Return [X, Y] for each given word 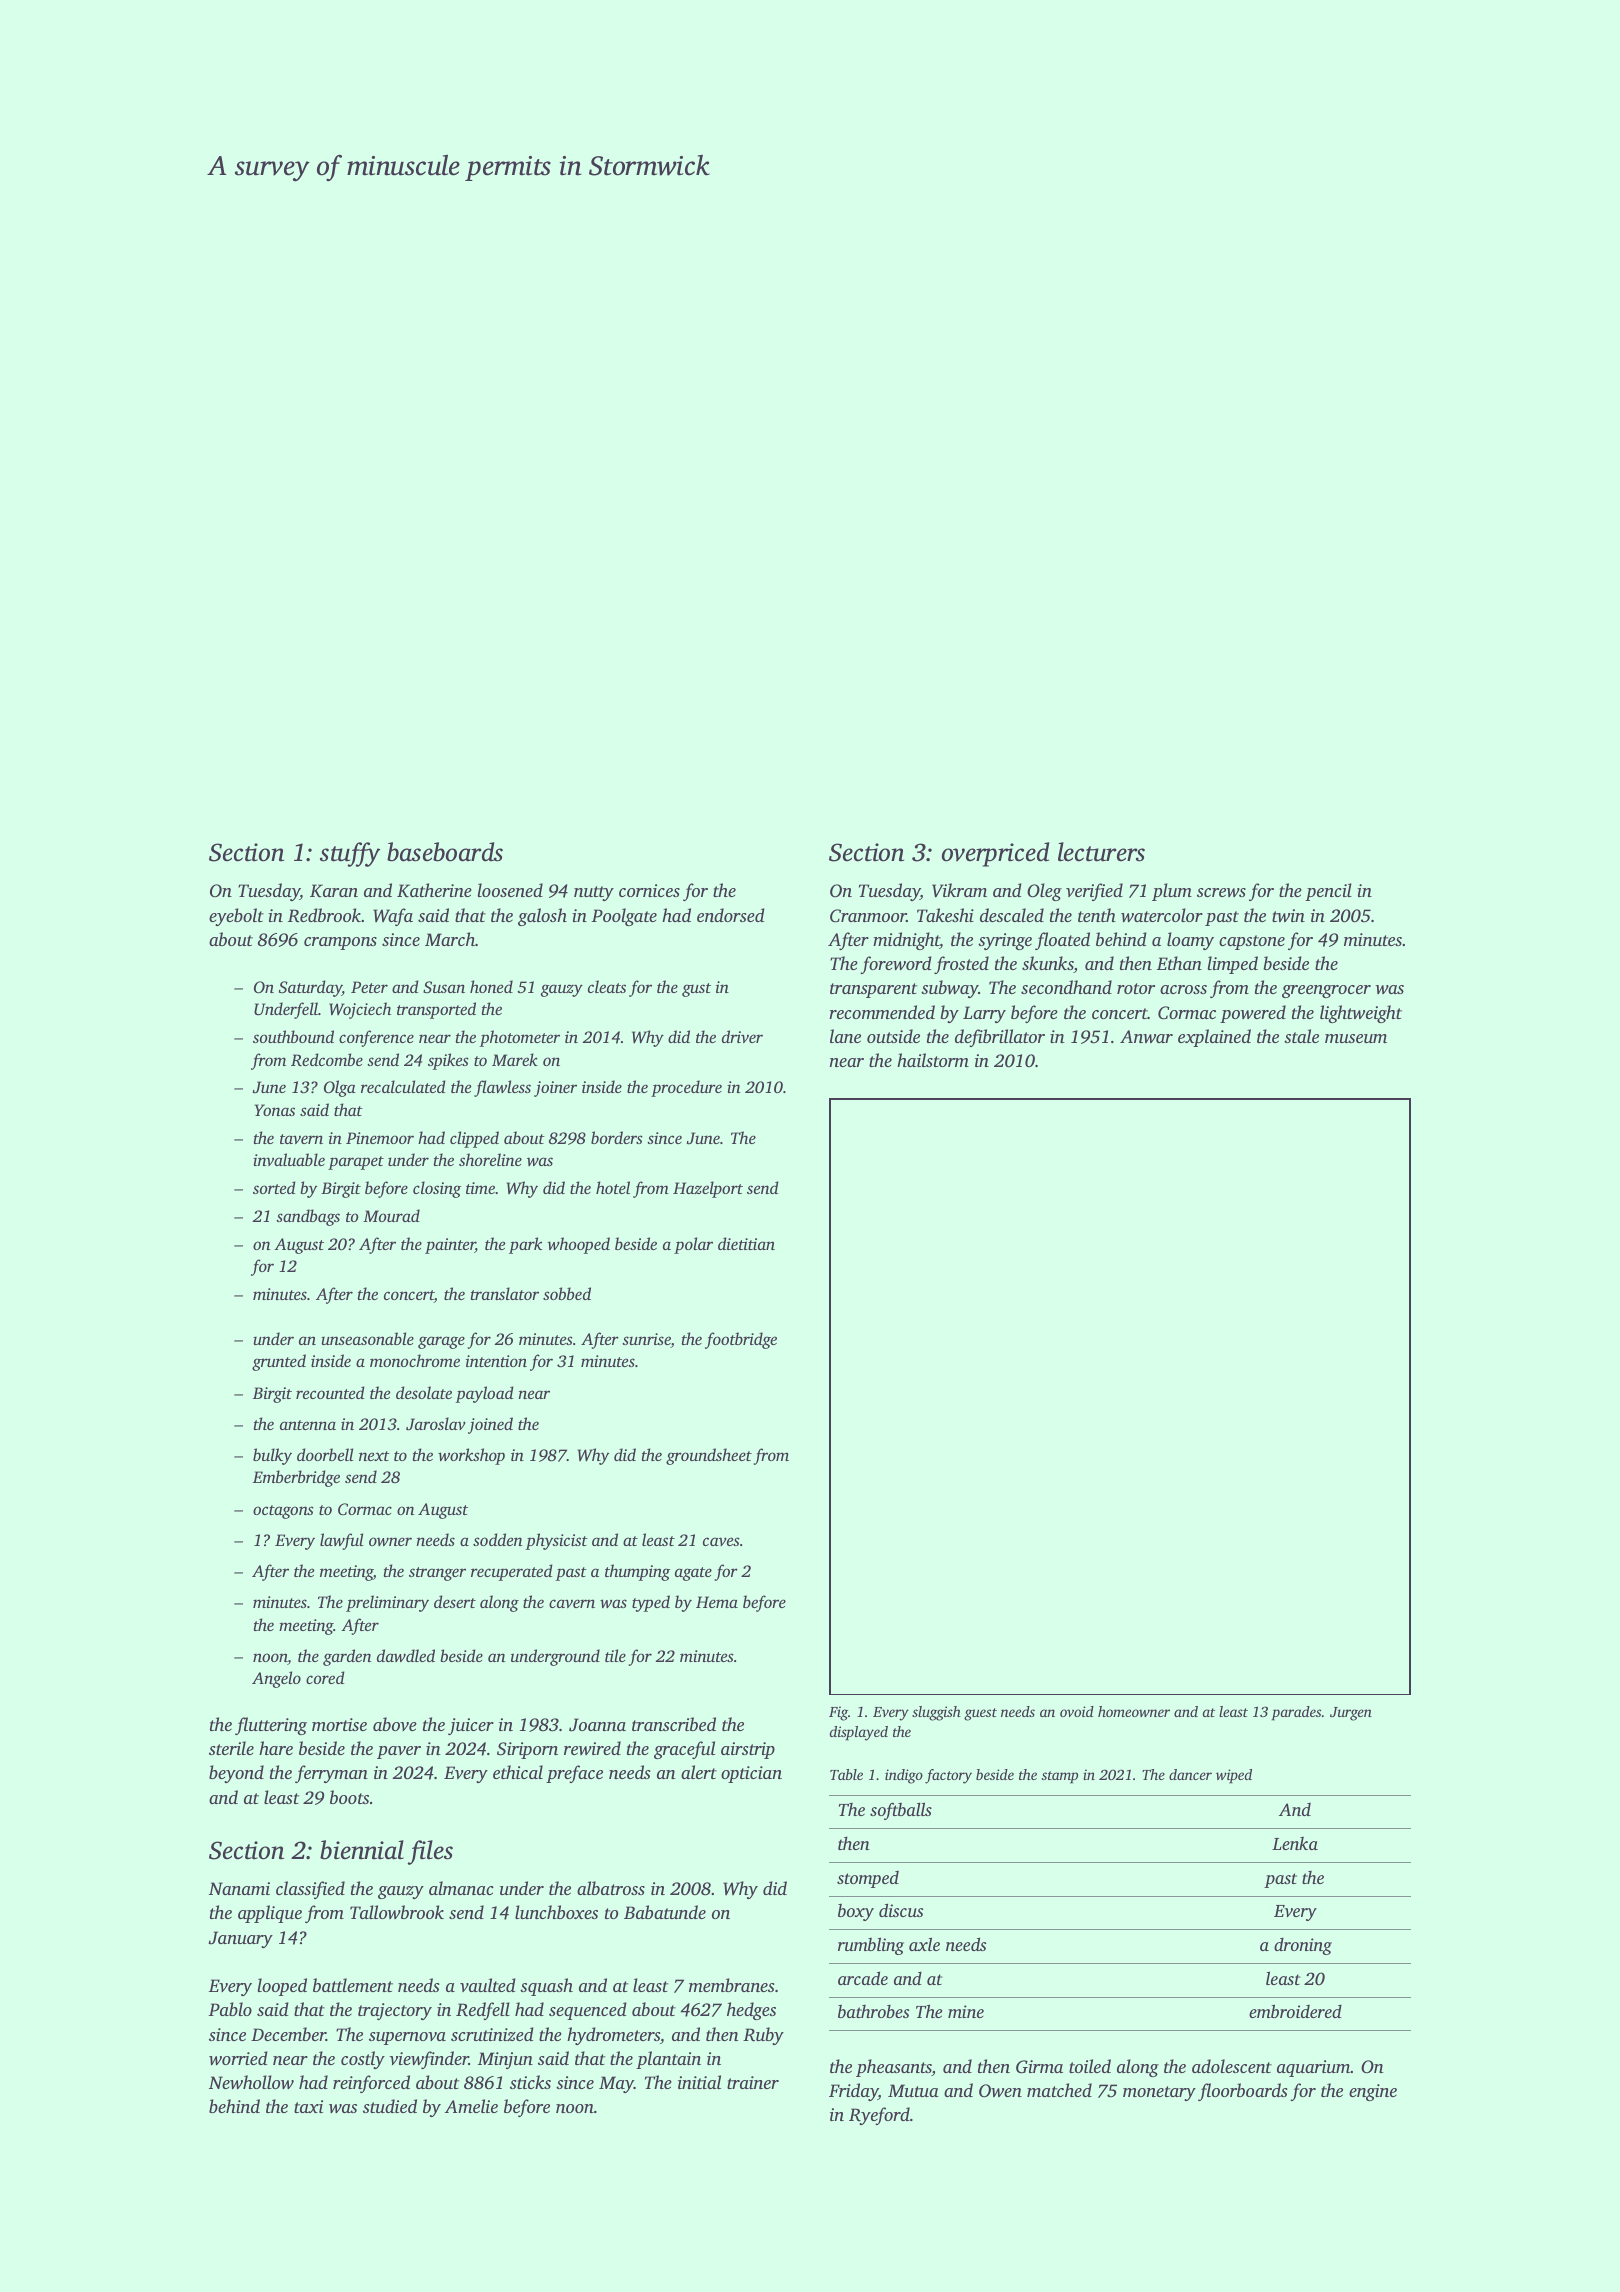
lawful [342, 1541]
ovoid [1077, 1711]
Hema [717, 1602]
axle [924, 1944]
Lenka [1295, 1843]
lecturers [1101, 852]
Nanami [239, 1888]
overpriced [995, 854]
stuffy [350, 854]
